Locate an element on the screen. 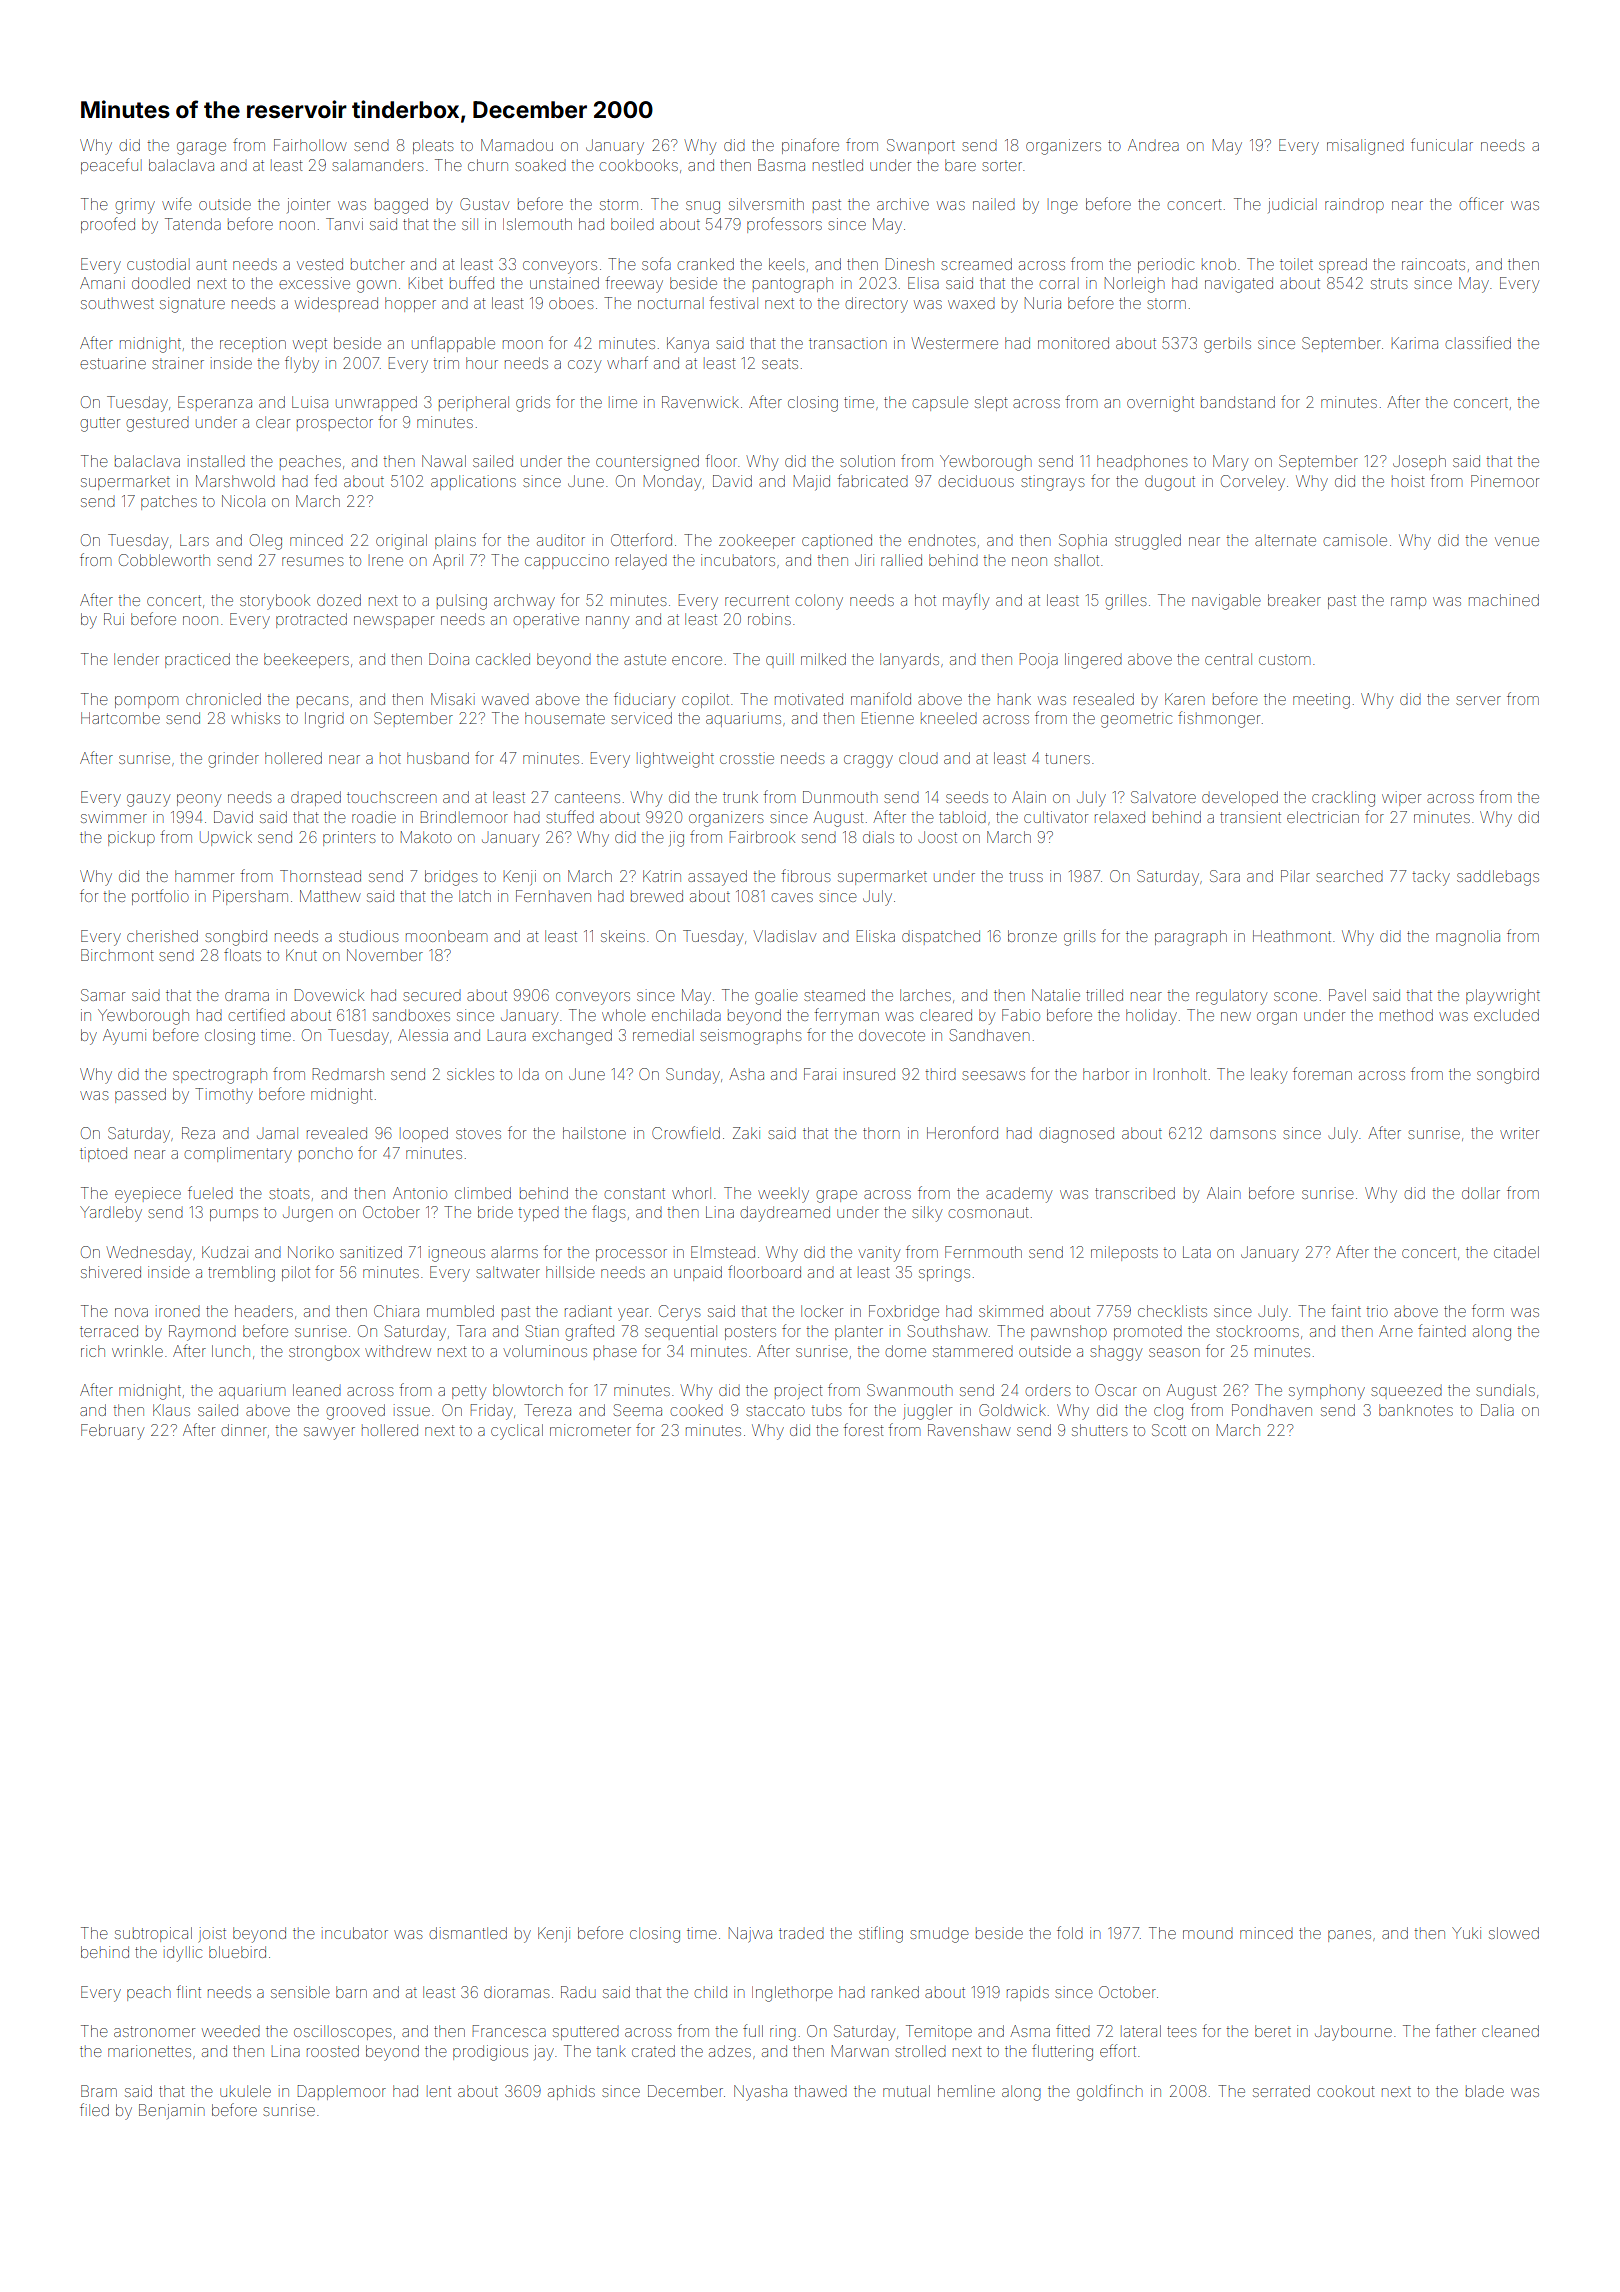 The image size is (1620, 2292). Andrea is located at coordinates (1153, 145).
